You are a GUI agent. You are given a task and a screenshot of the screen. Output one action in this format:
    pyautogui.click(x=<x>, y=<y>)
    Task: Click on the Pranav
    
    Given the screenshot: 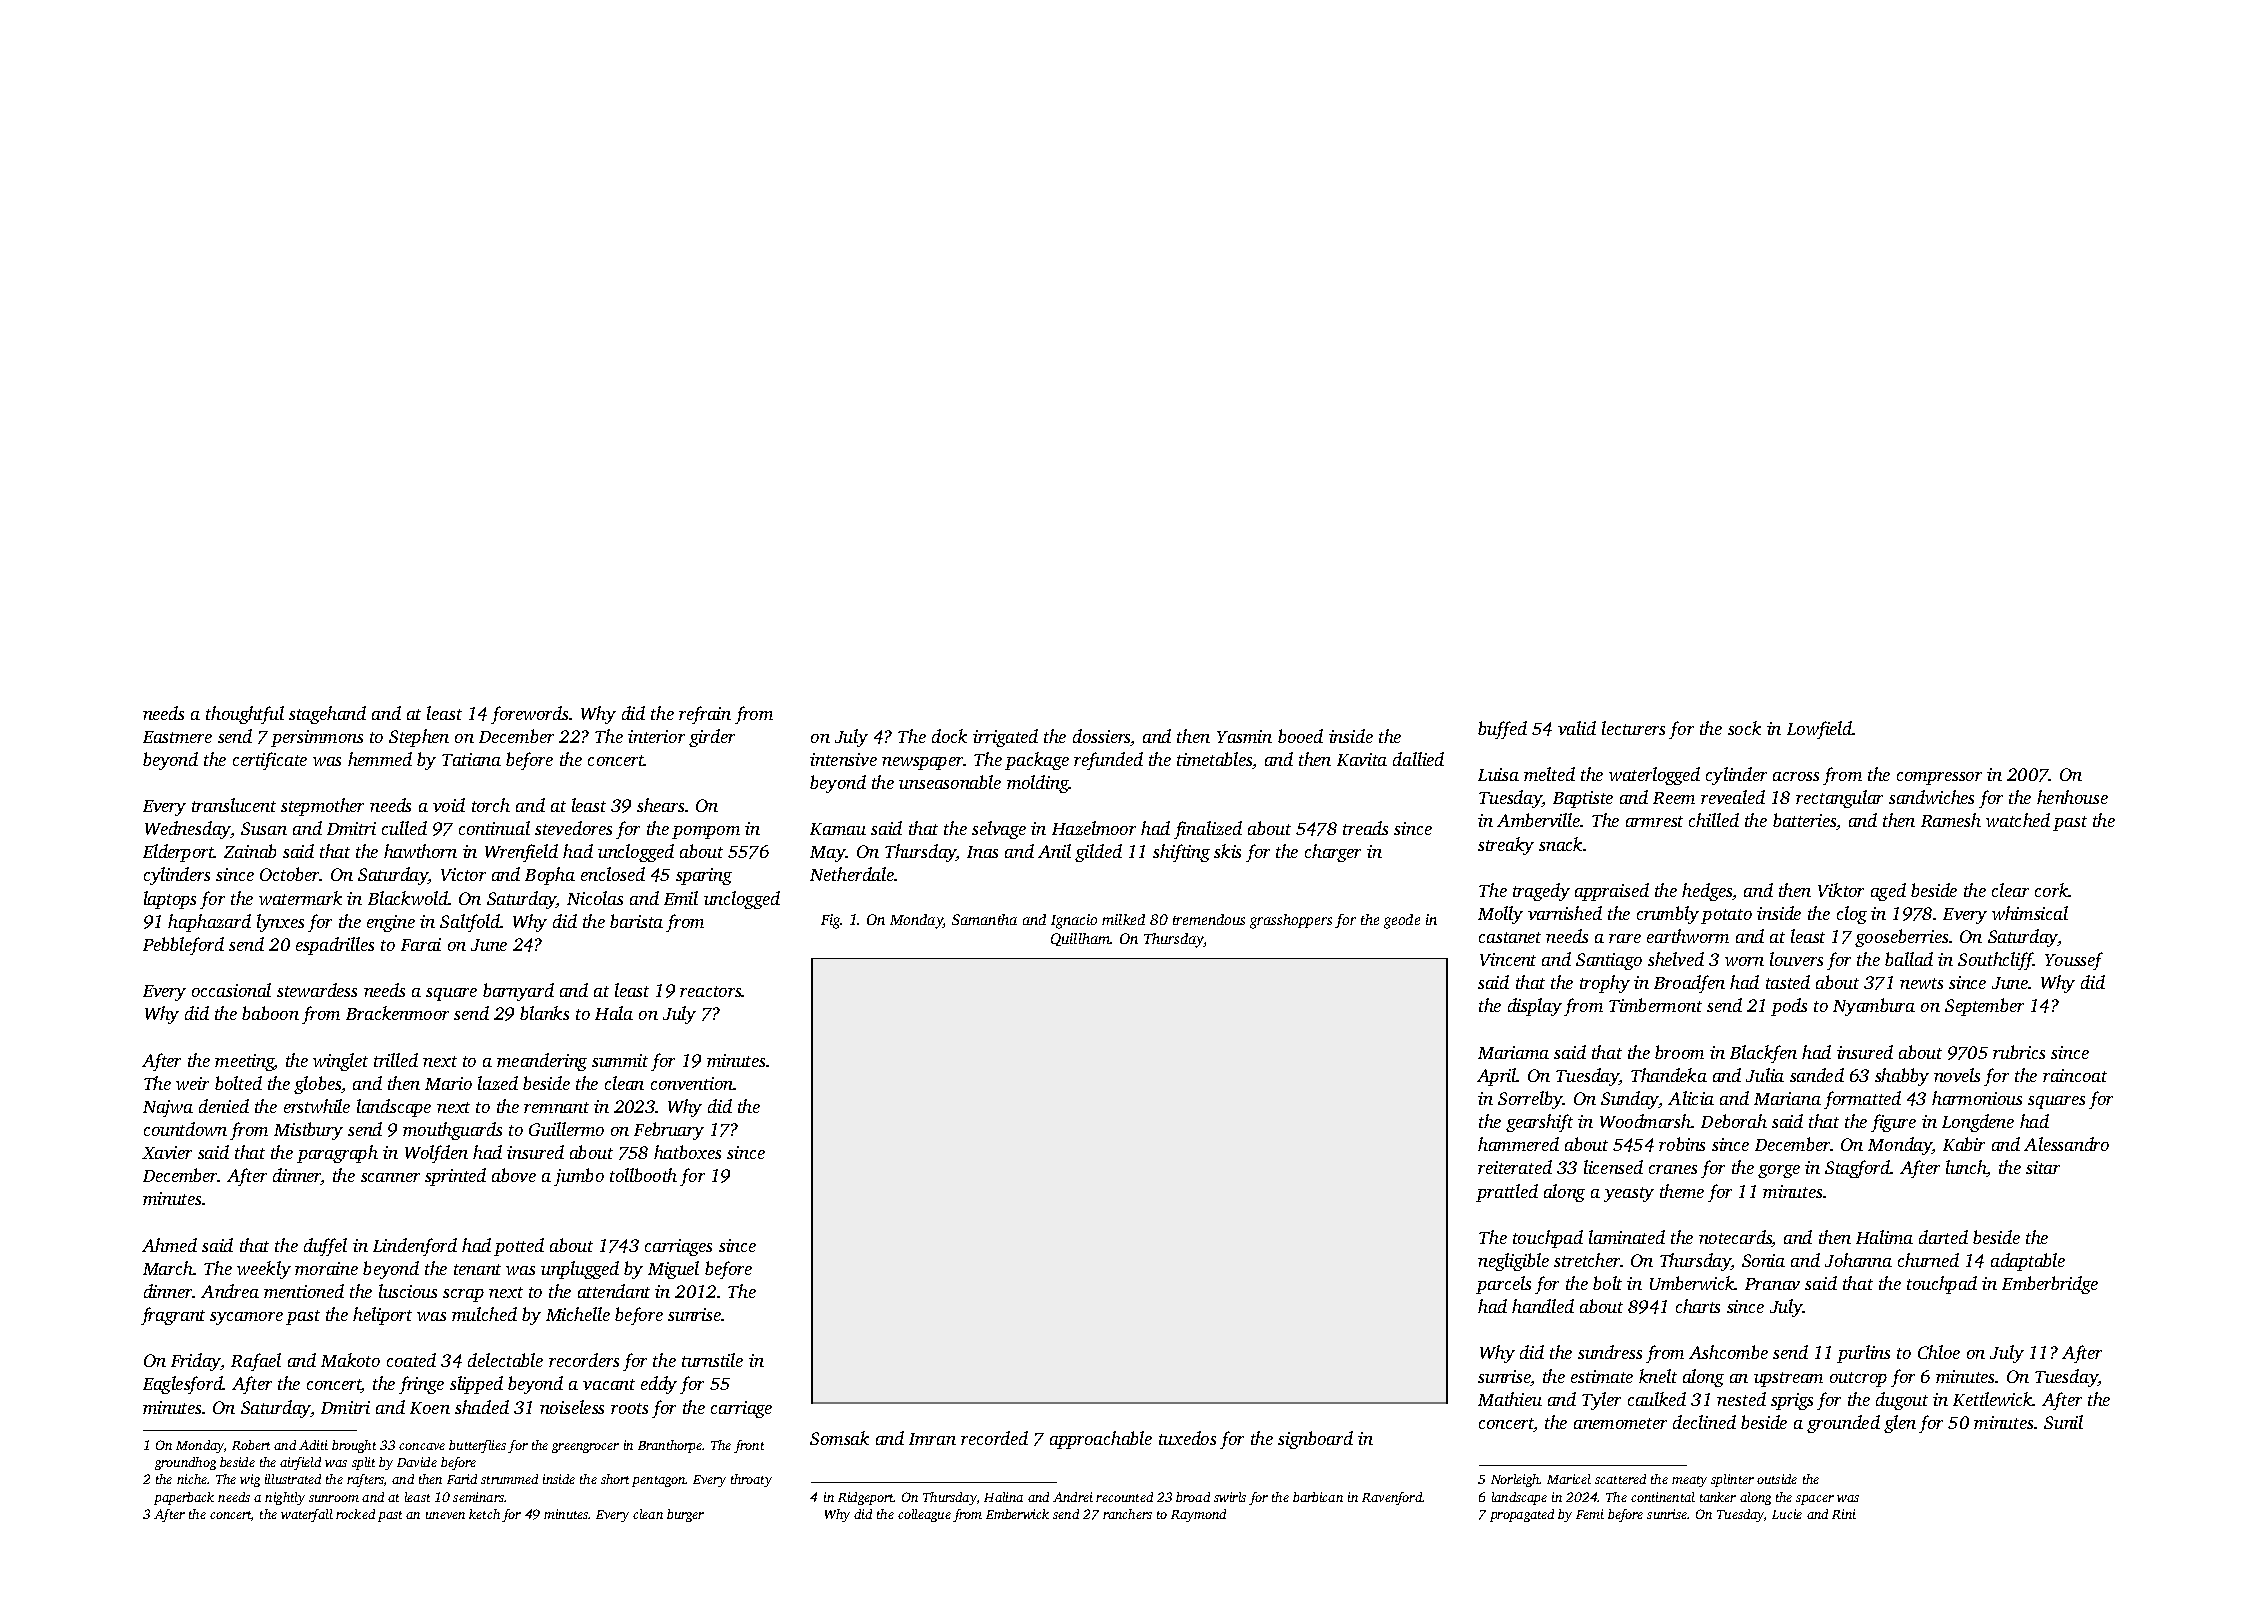 What is the action you would take?
    pyautogui.click(x=1772, y=1284)
